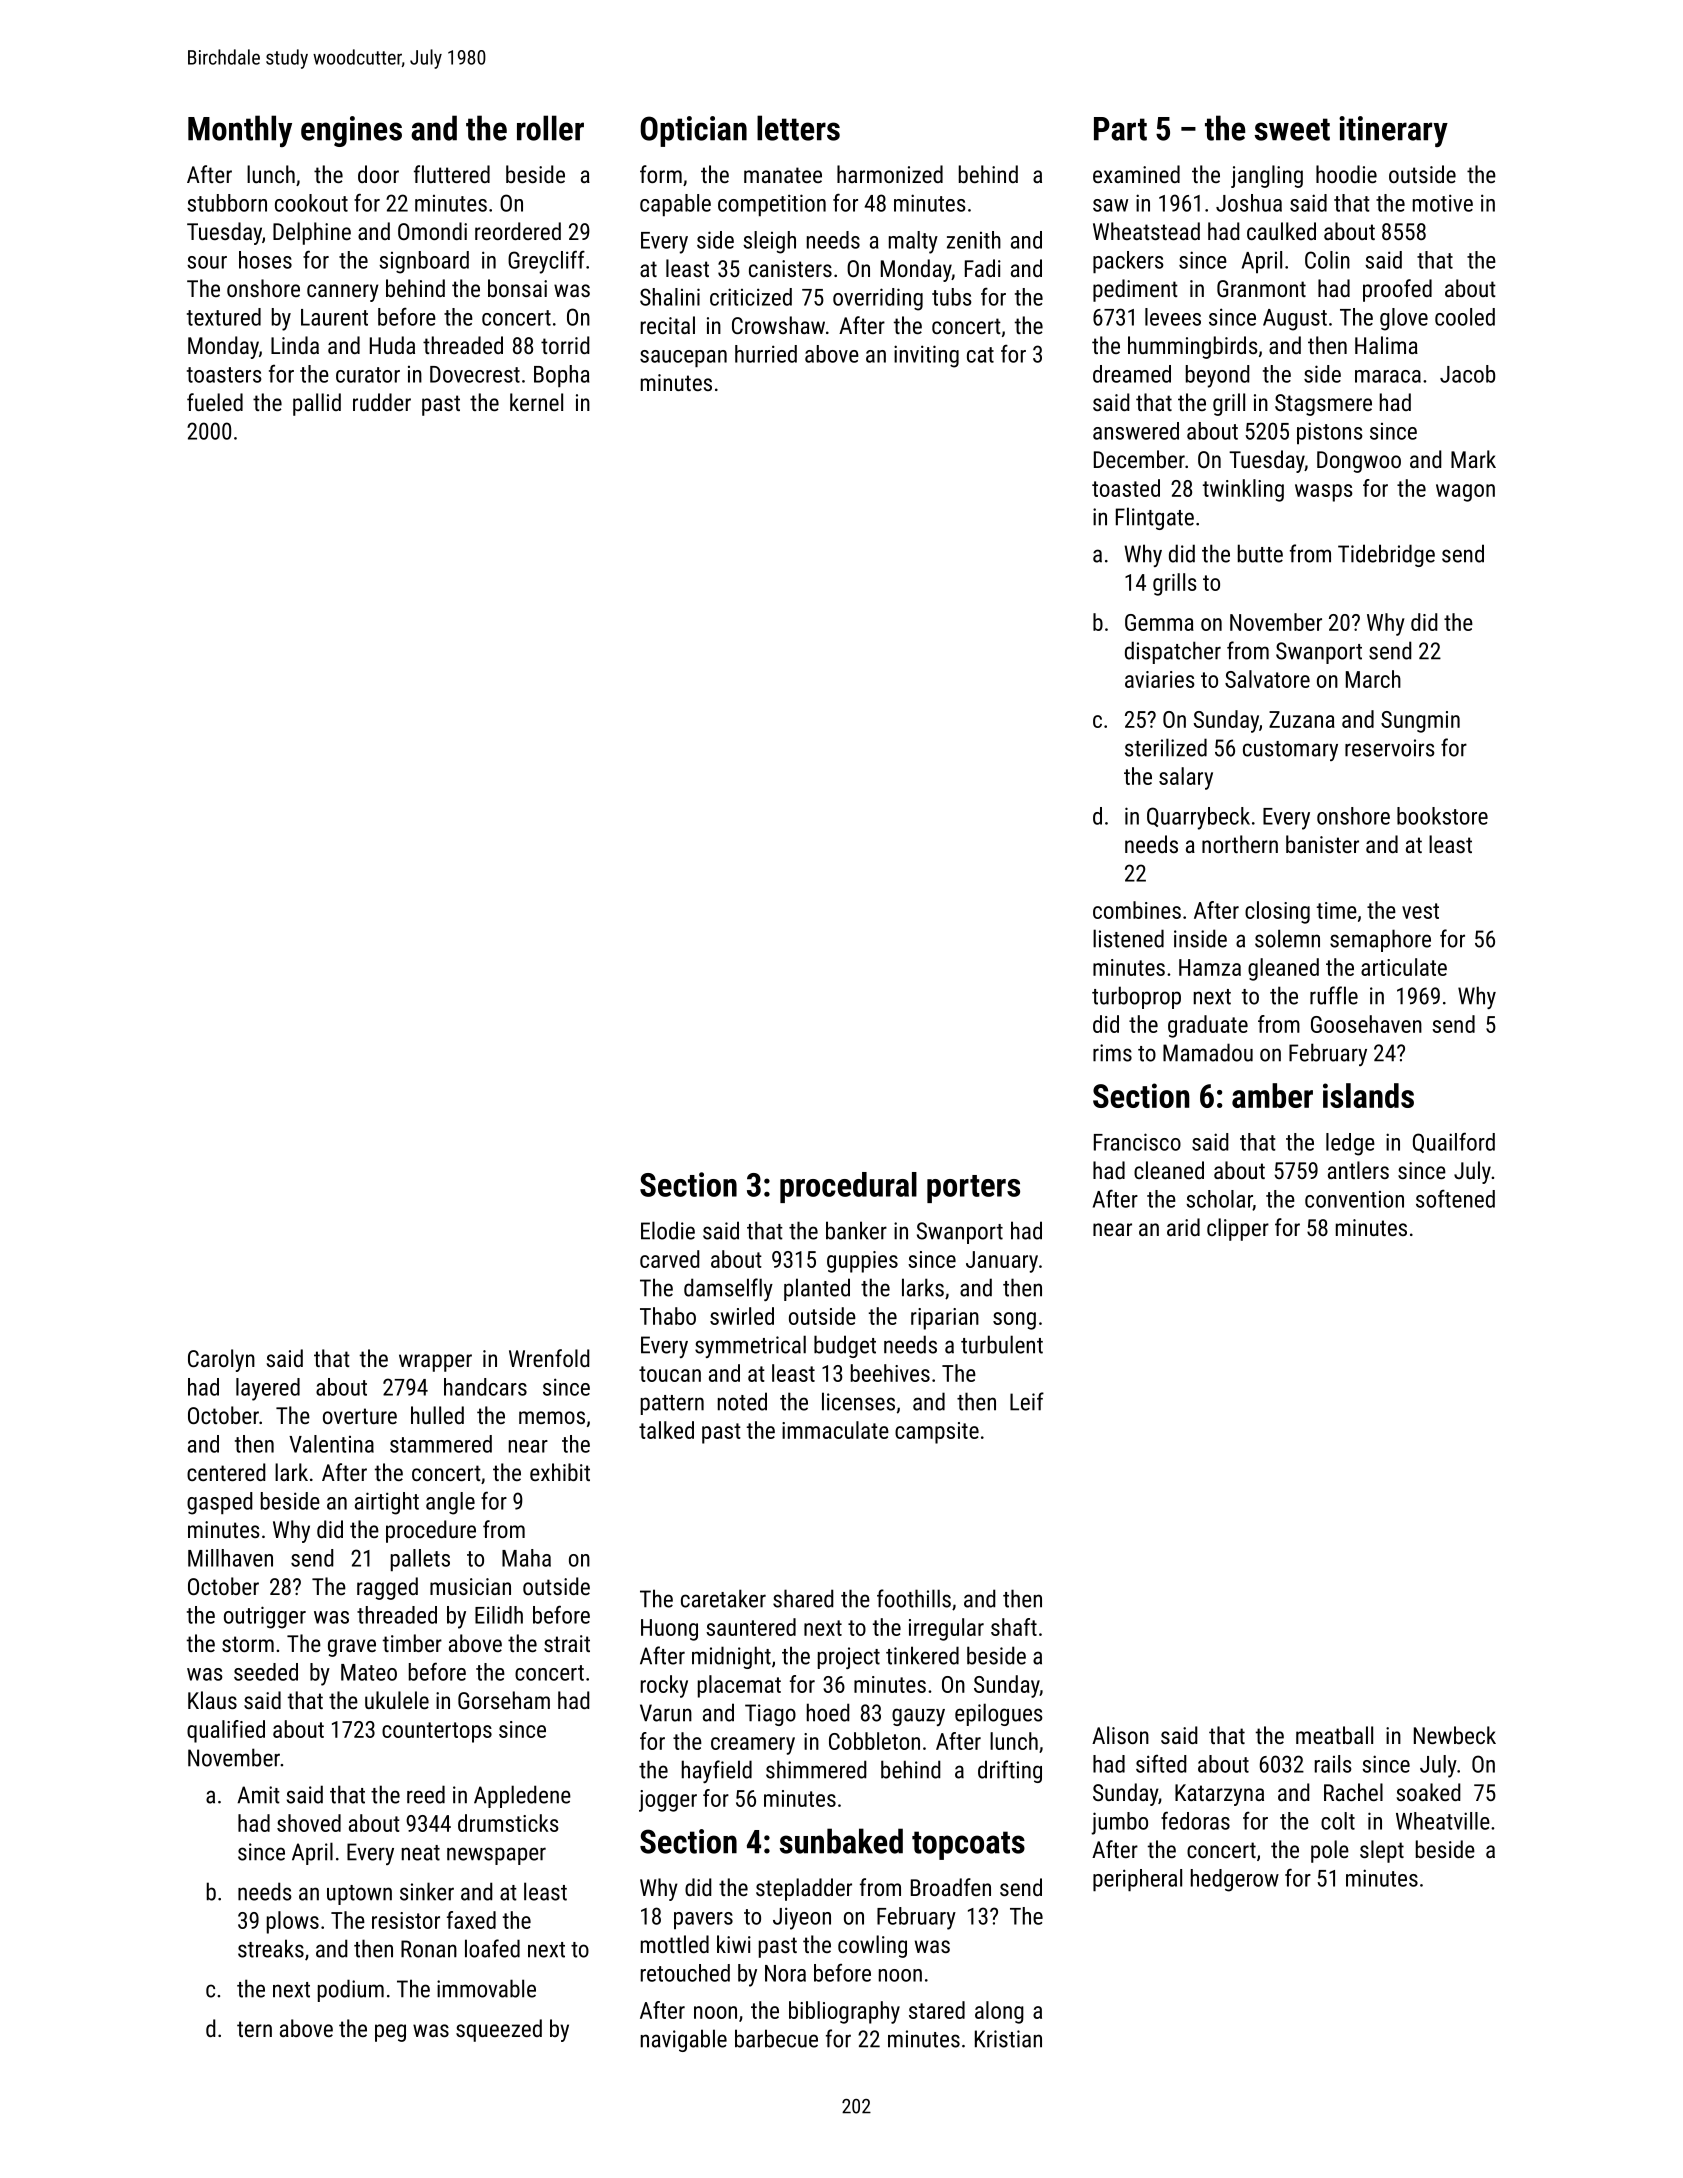 The height and width of the document is (2178, 1683). What do you see at coordinates (266, 1672) in the document?
I see `seeded` at bounding box center [266, 1672].
